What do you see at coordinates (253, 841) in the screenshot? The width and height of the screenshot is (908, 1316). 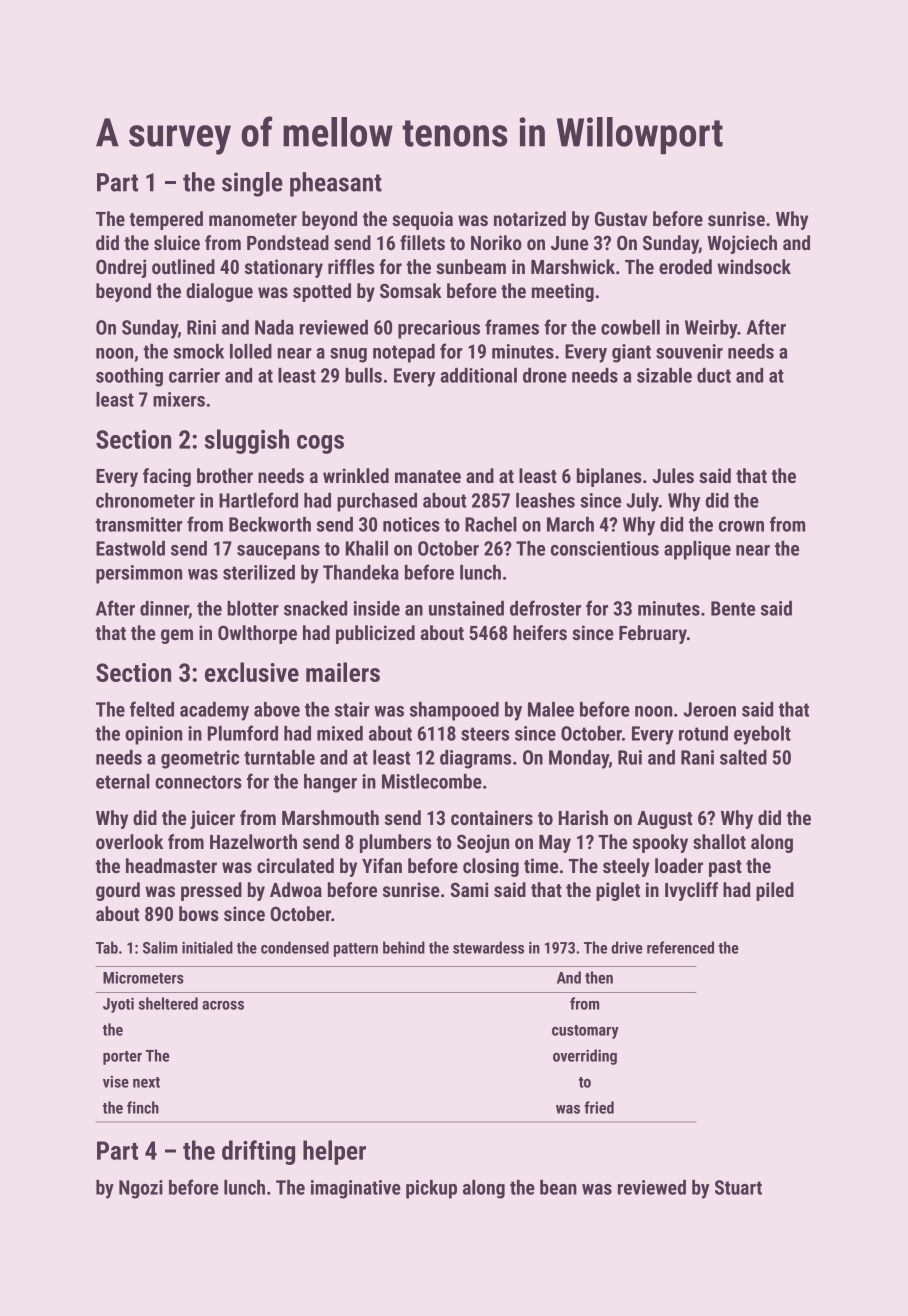 I see `Hazelworth` at bounding box center [253, 841].
